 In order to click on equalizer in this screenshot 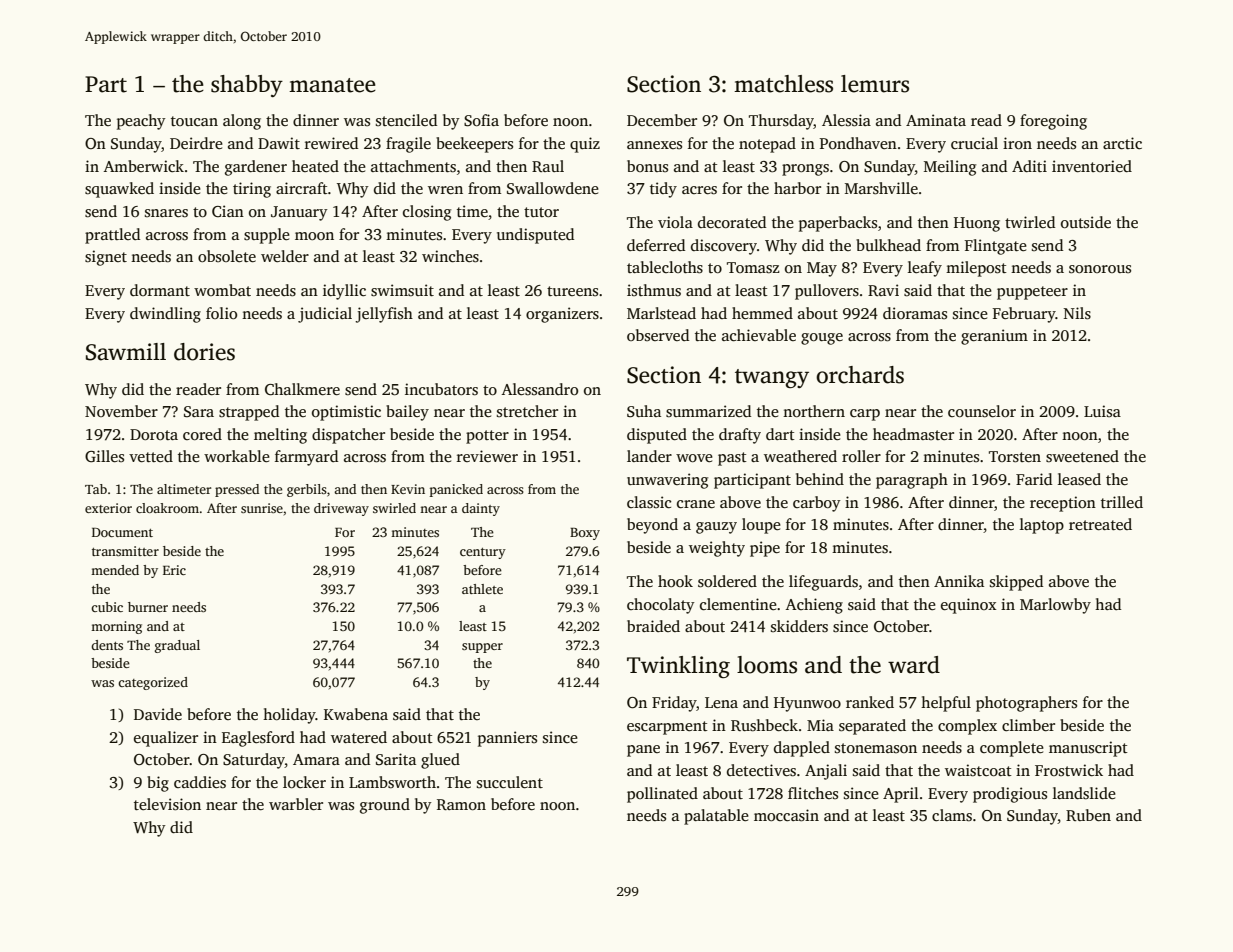, I will do `click(166, 739)`.
